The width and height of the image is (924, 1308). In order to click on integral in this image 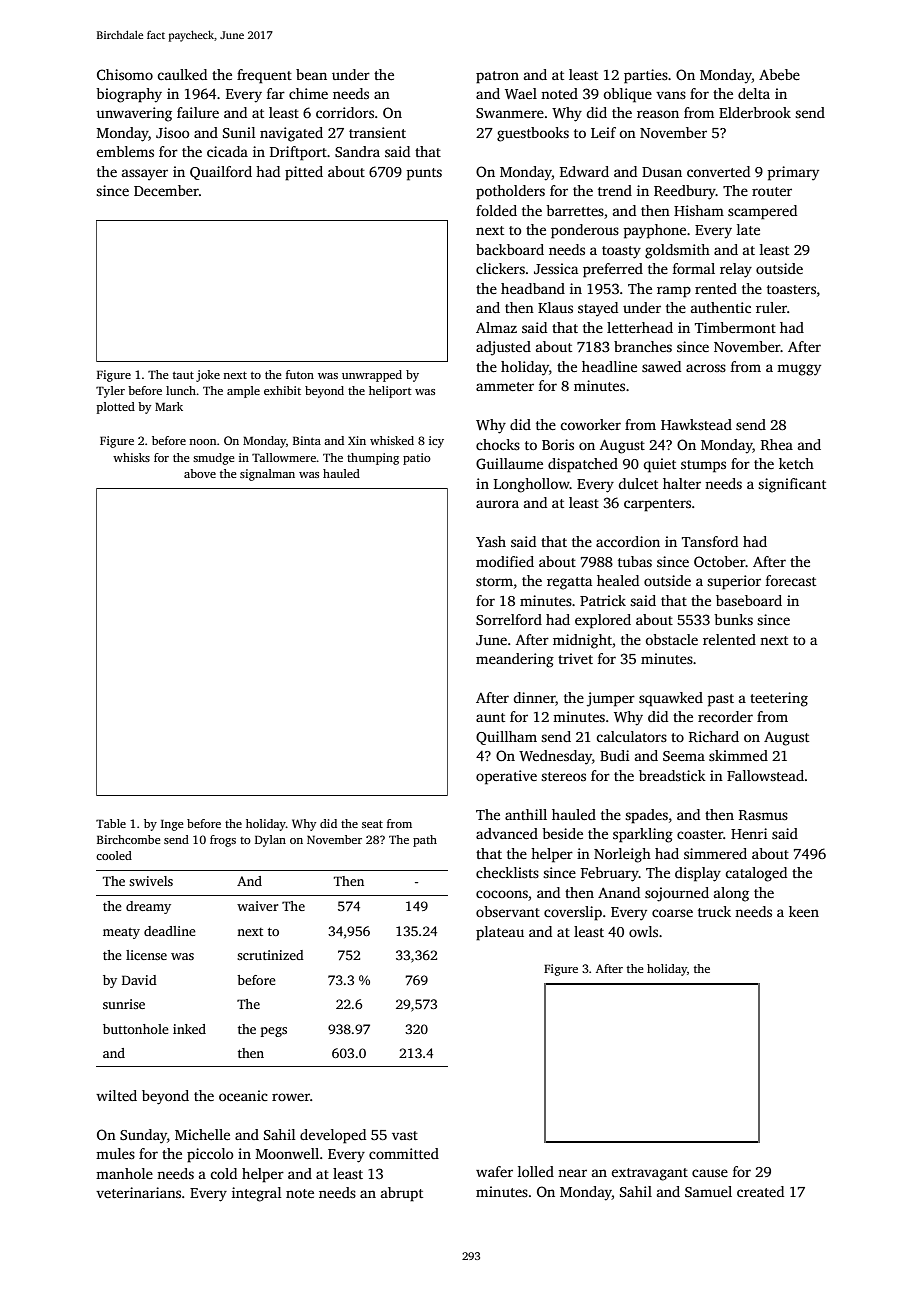, I will do `click(257, 1194)`.
